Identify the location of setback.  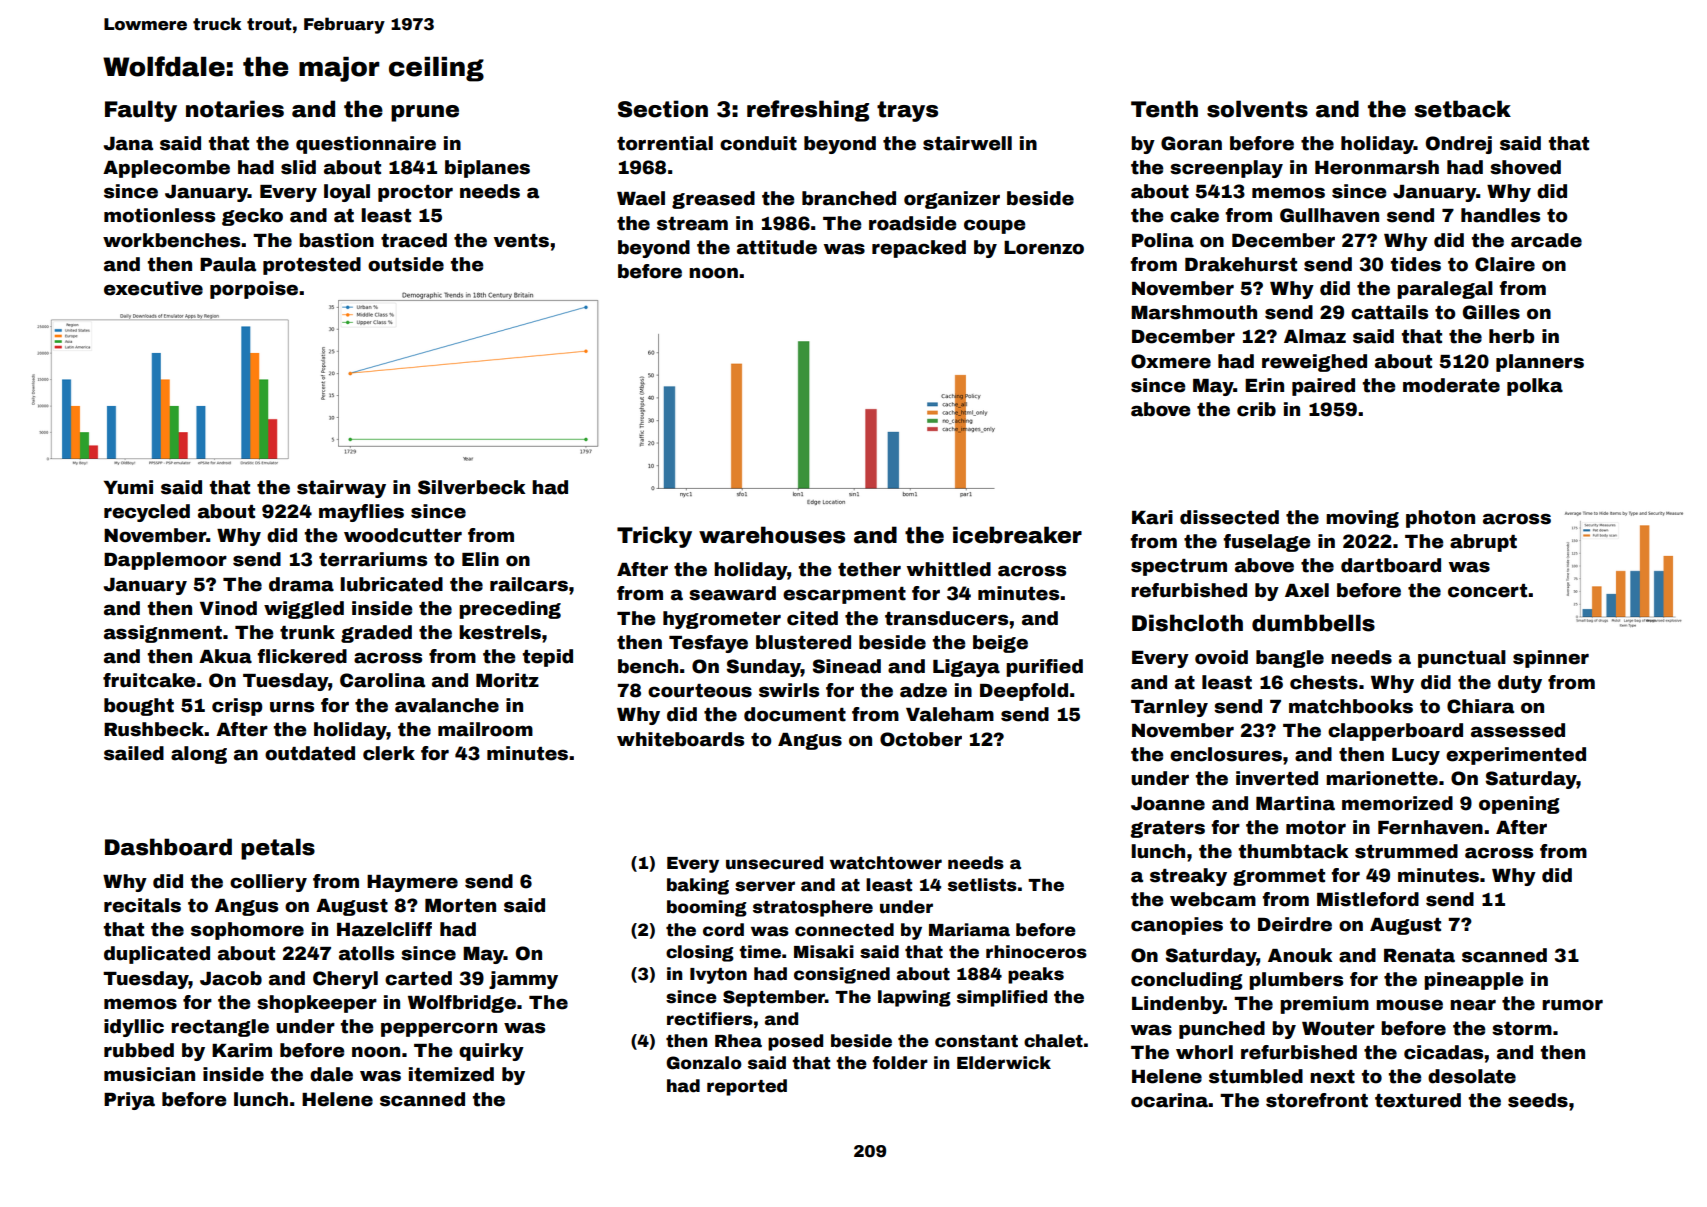
(1463, 109).
